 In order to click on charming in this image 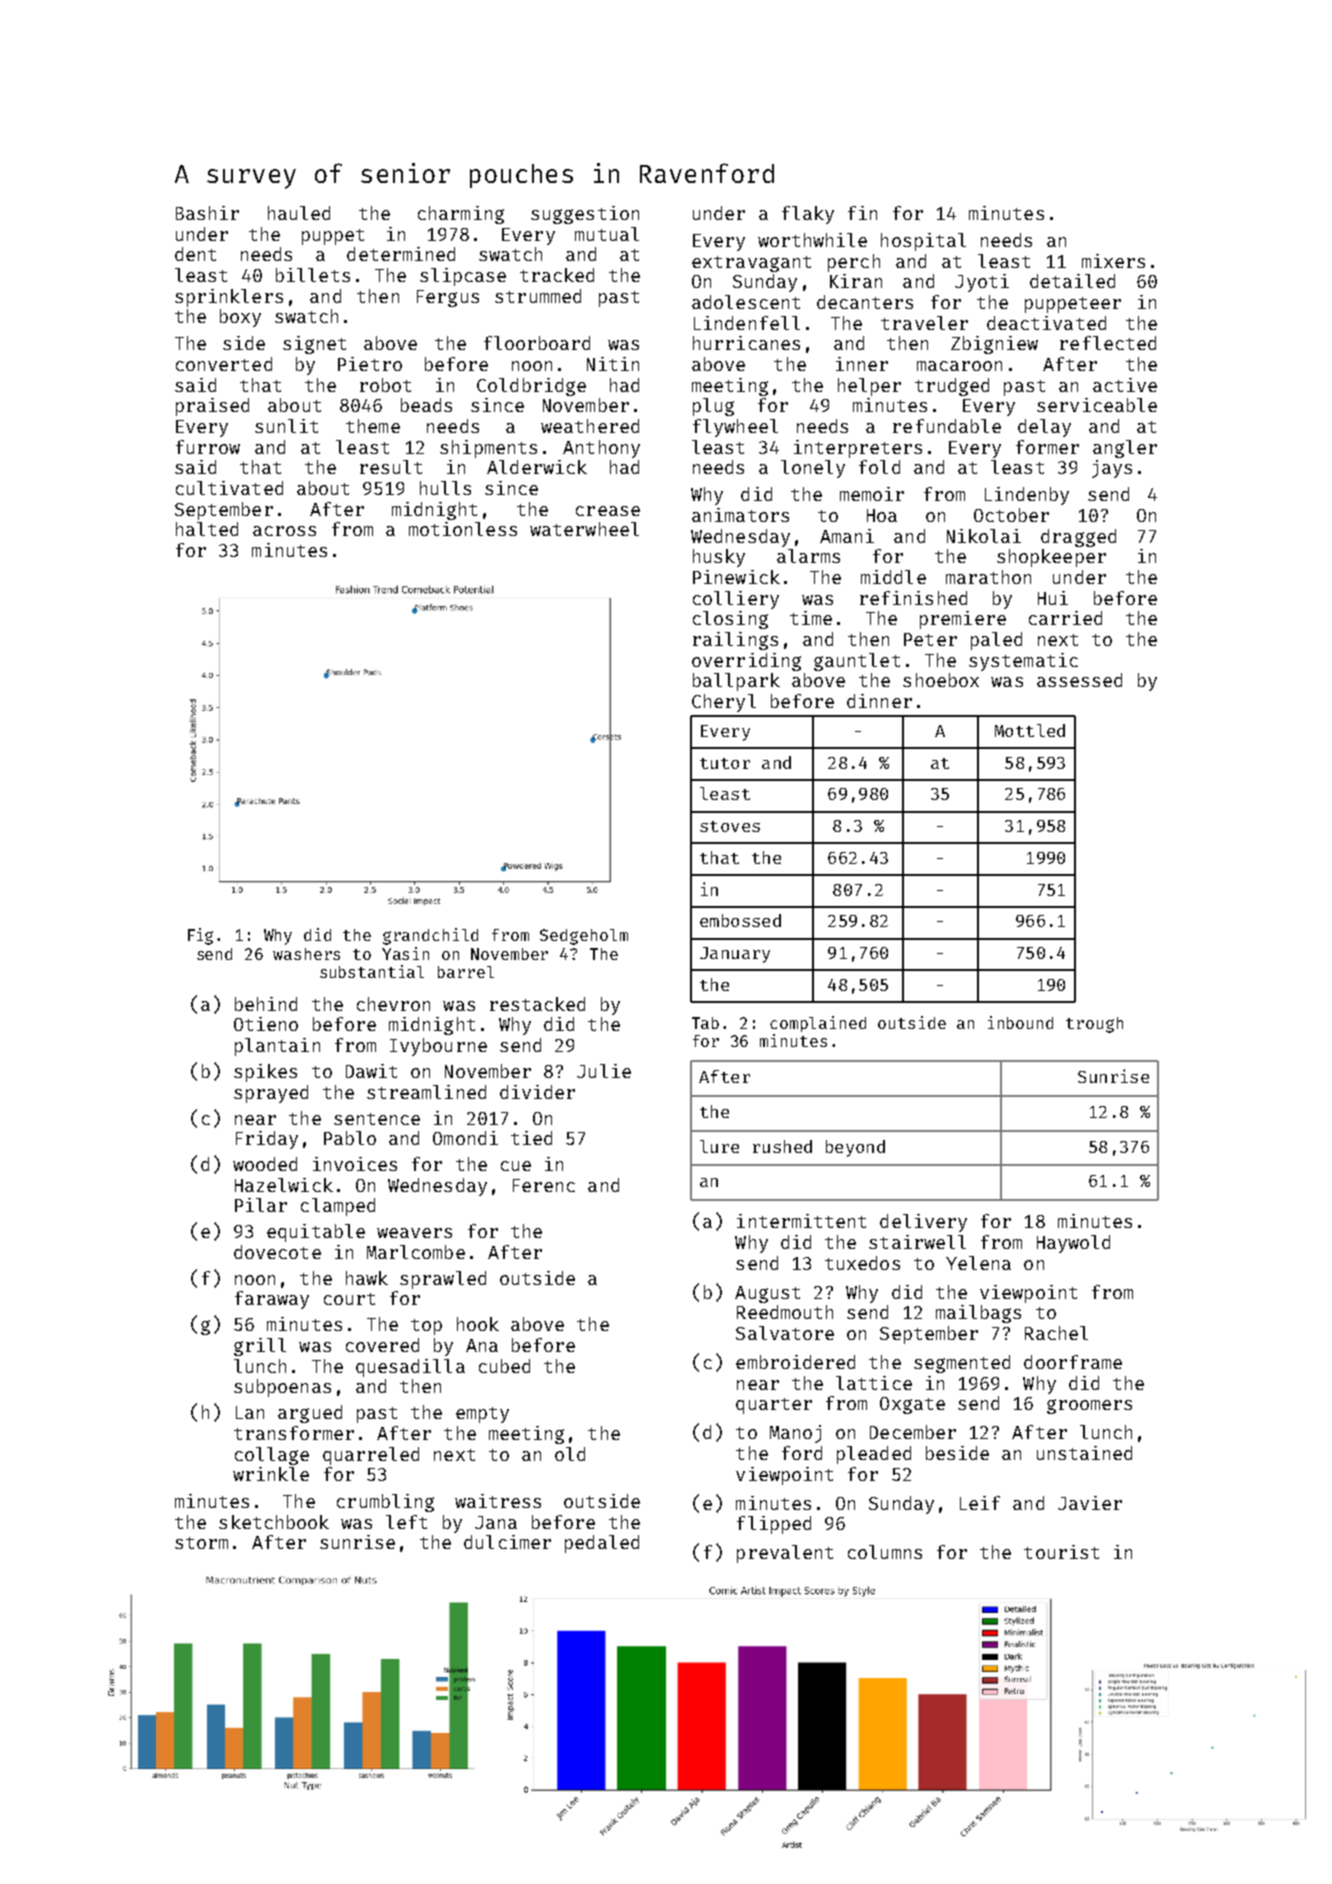, I will do `click(461, 215)`.
